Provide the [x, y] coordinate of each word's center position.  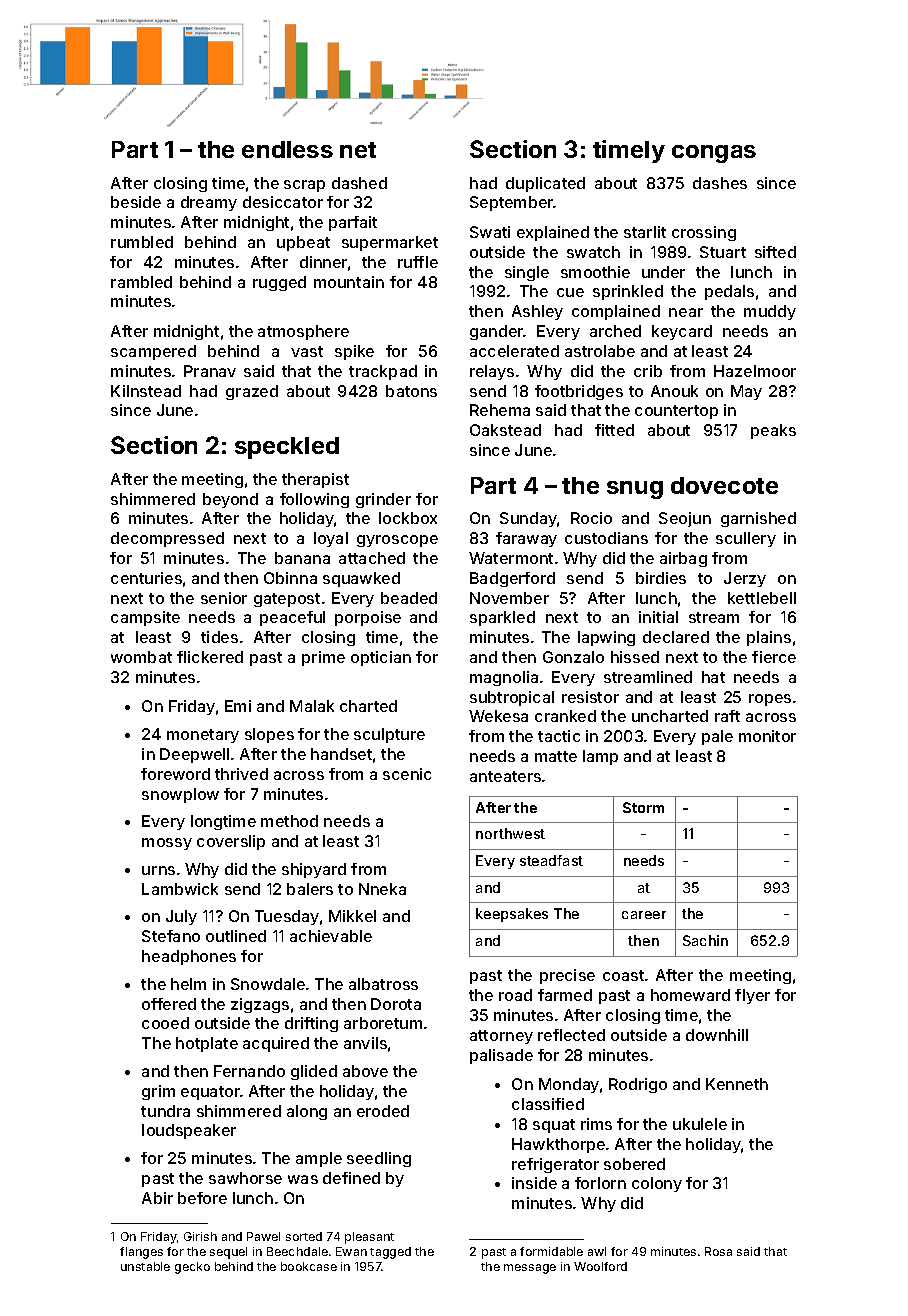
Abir [157, 1198]
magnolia [504, 678]
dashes [720, 183]
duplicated [545, 184]
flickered [210, 657]
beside [136, 202]
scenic [407, 774]
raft [727, 716]
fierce [774, 657]
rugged [279, 283]
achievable [331, 936]
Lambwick [180, 889]
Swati [490, 232]
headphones [189, 957]
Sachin [705, 940]
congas [714, 154]
